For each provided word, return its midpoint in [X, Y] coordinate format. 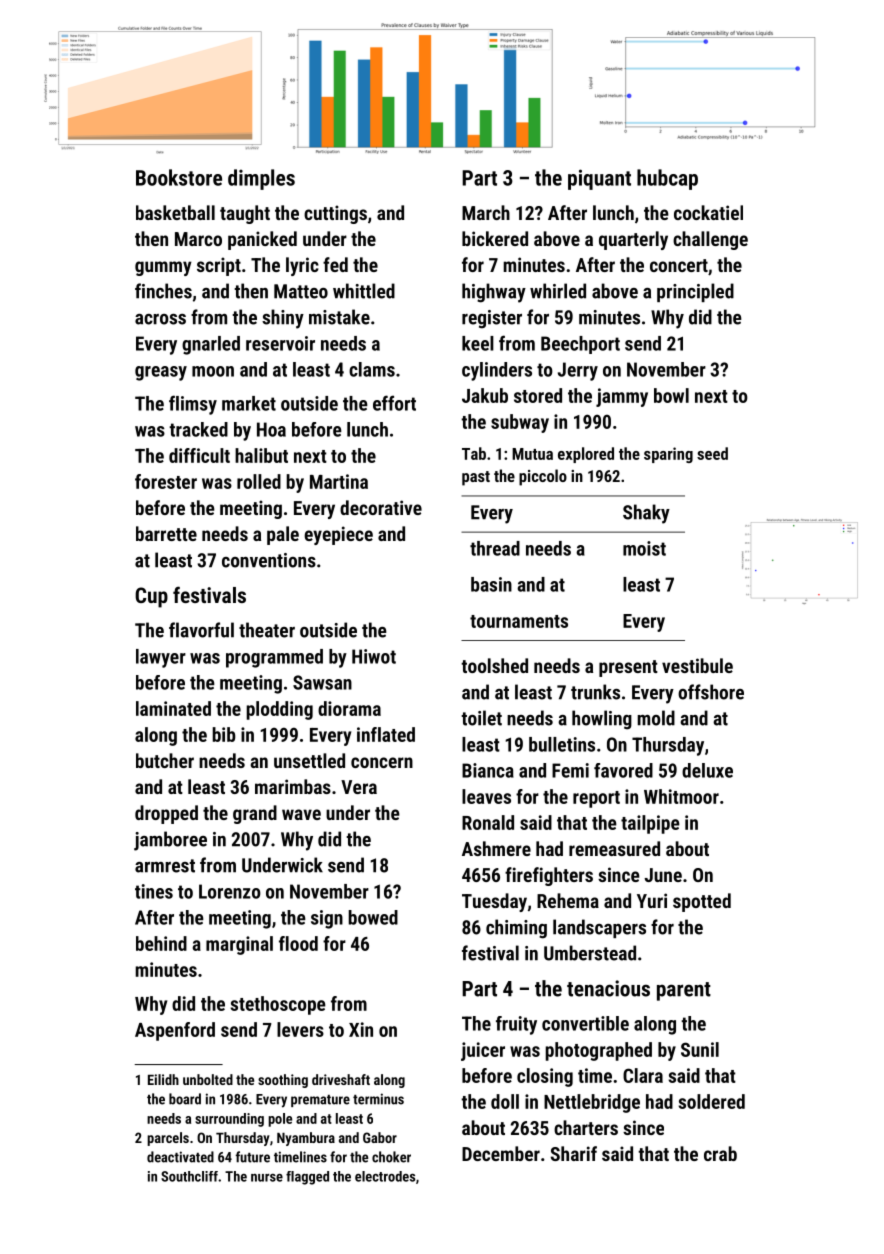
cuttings [335, 214]
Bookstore [179, 177]
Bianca [488, 770]
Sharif [574, 1153]
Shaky [646, 514]
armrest [165, 866]
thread [495, 548]
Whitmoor [681, 796]
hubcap [667, 179]
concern [382, 762]
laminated [173, 708]
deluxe [707, 770]
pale [283, 535]
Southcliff [189, 1176]
